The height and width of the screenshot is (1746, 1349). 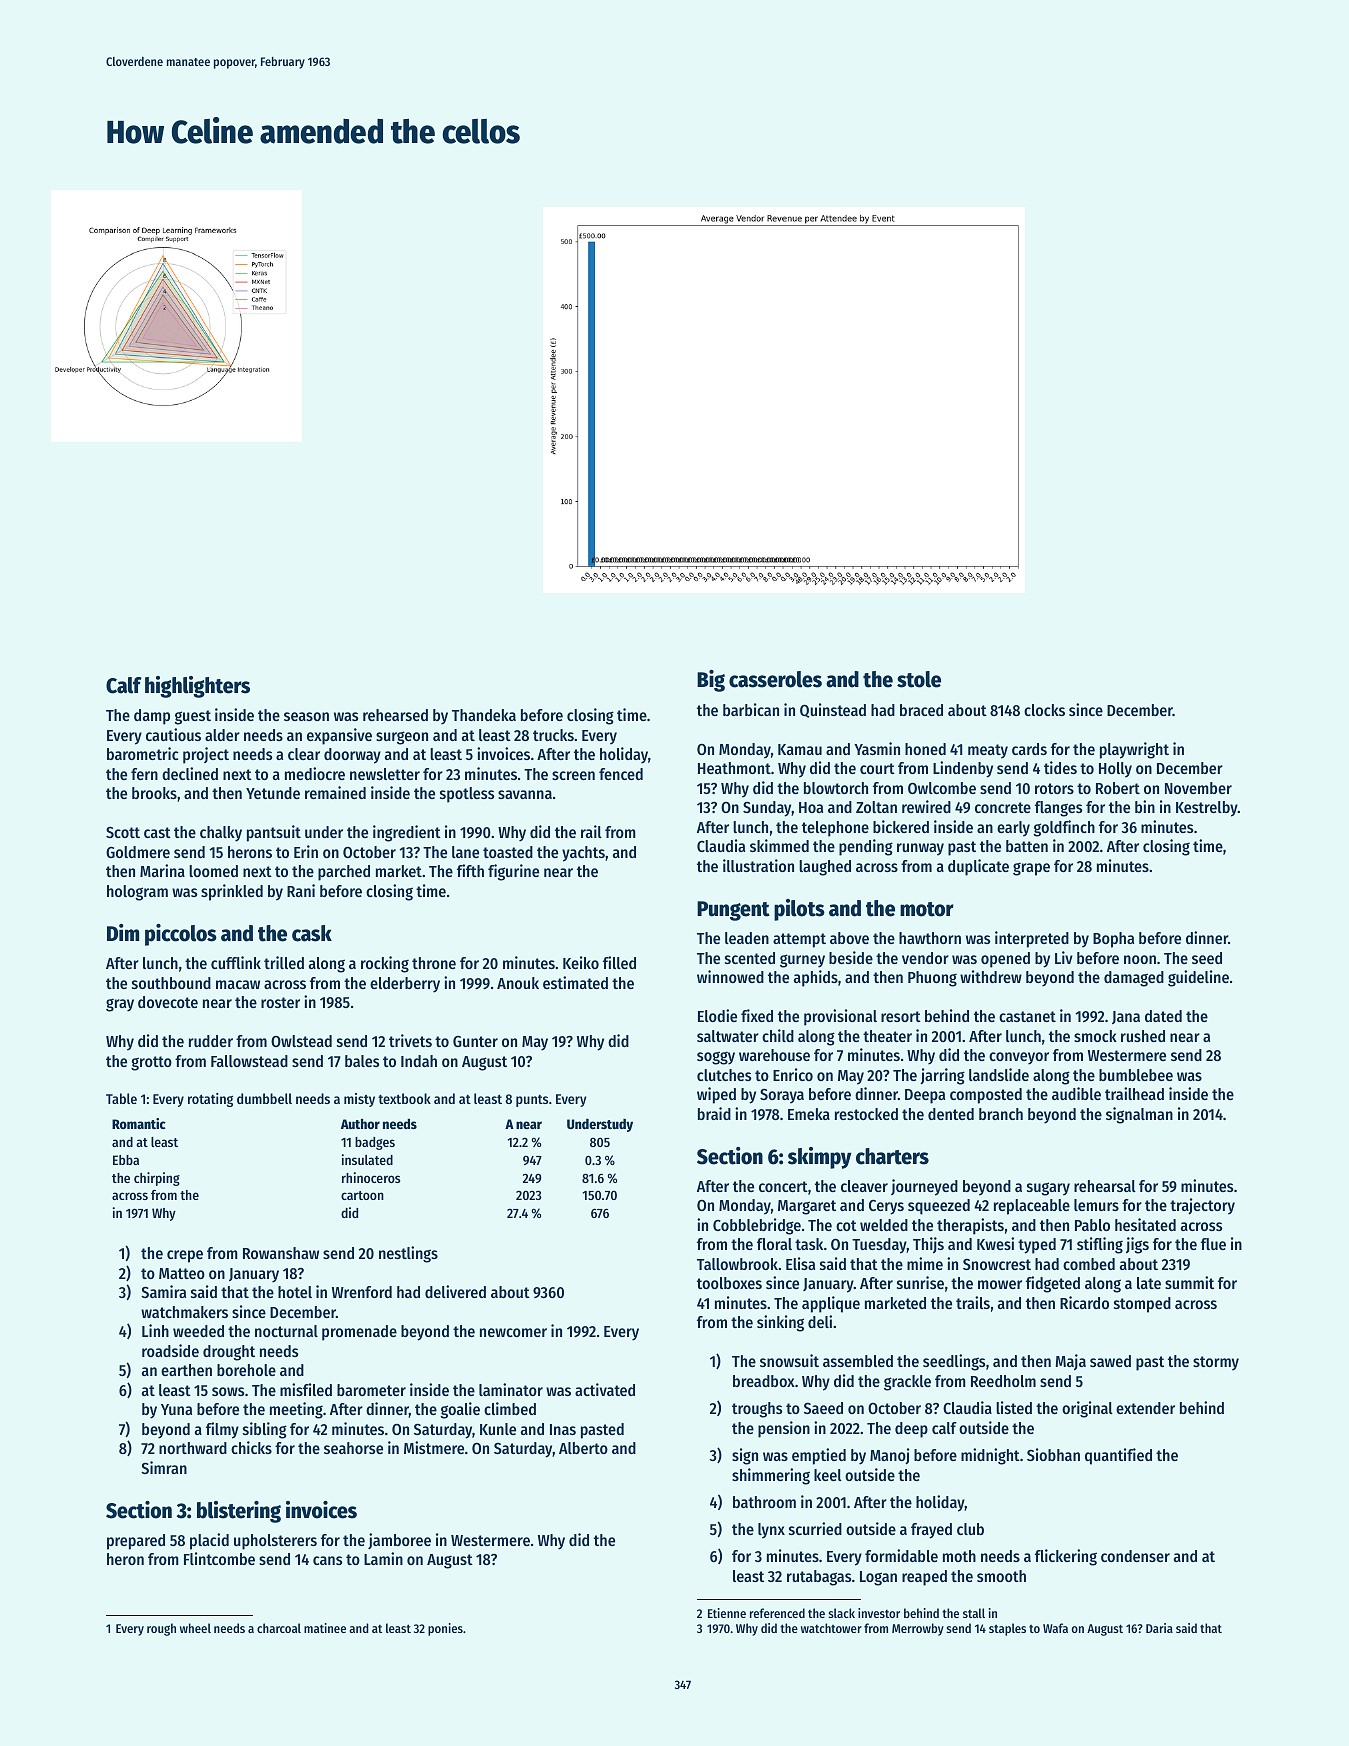 What do you see at coordinates (583, 1448) in the screenshot?
I see `Alberto` at bounding box center [583, 1448].
